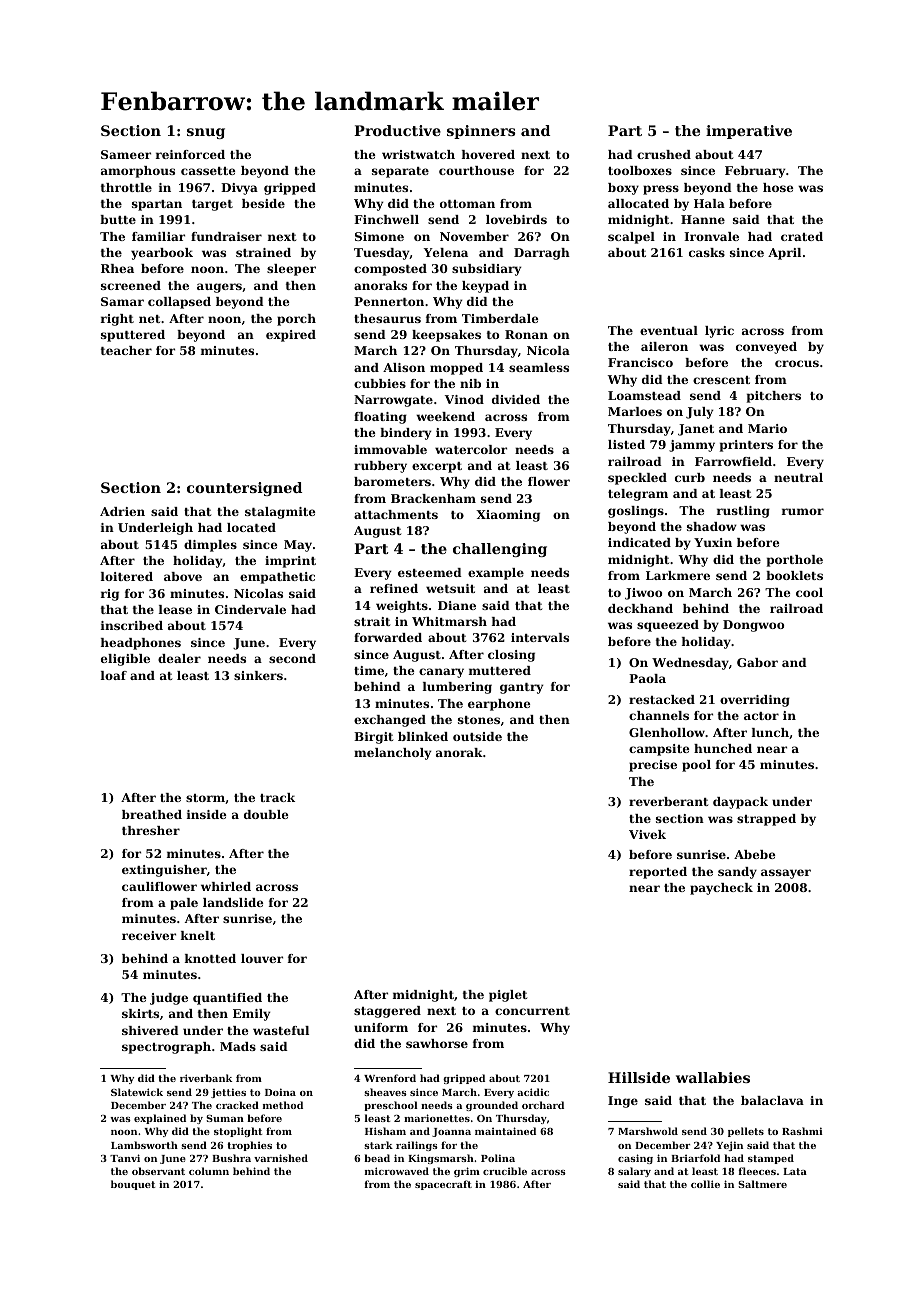  Describe the element at coordinates (373, 738) in the document. I see `Birgit` at that location.
